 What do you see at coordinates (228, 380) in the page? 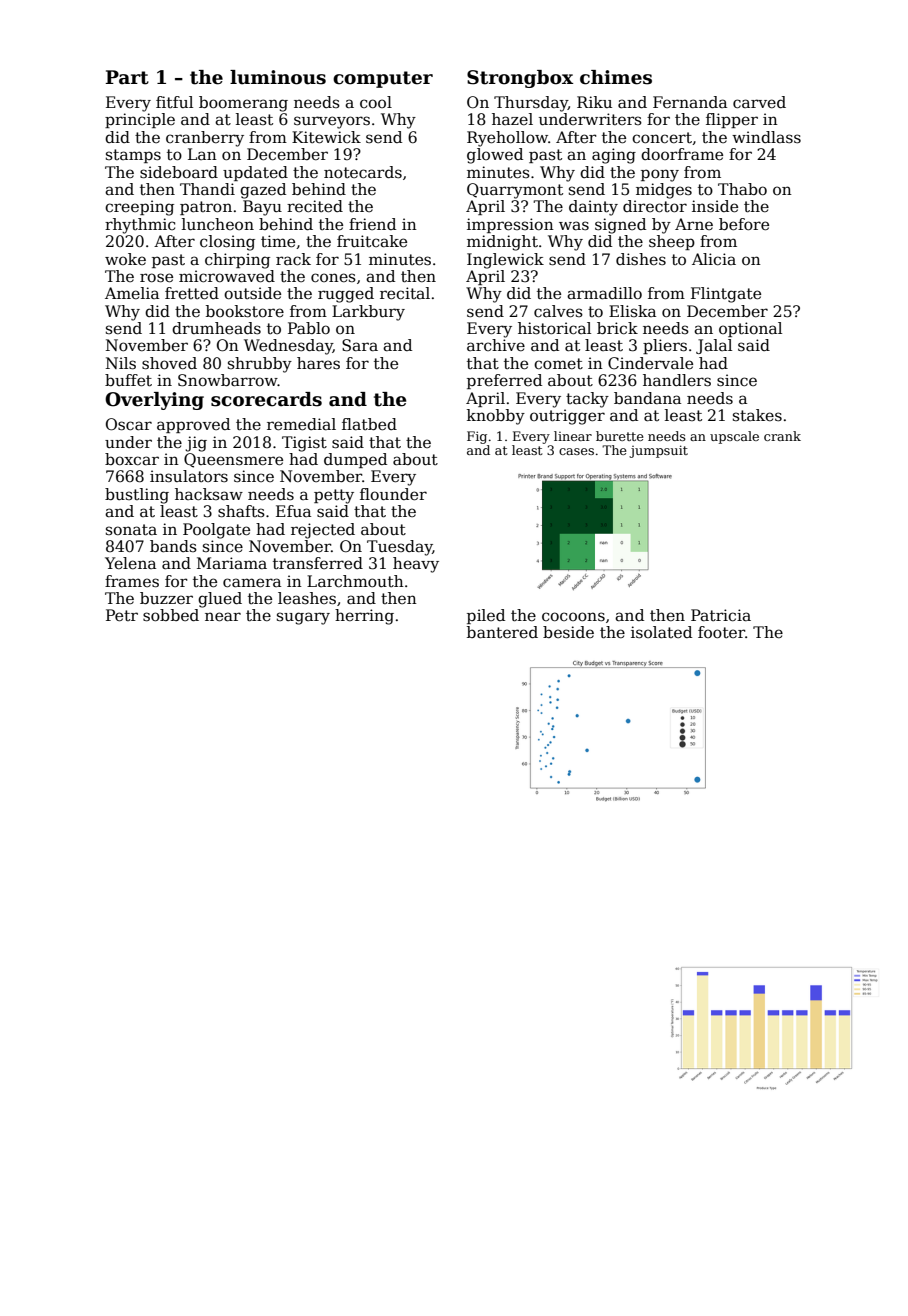
I see `Snowbarrow` at bounding box center [228, 380].
